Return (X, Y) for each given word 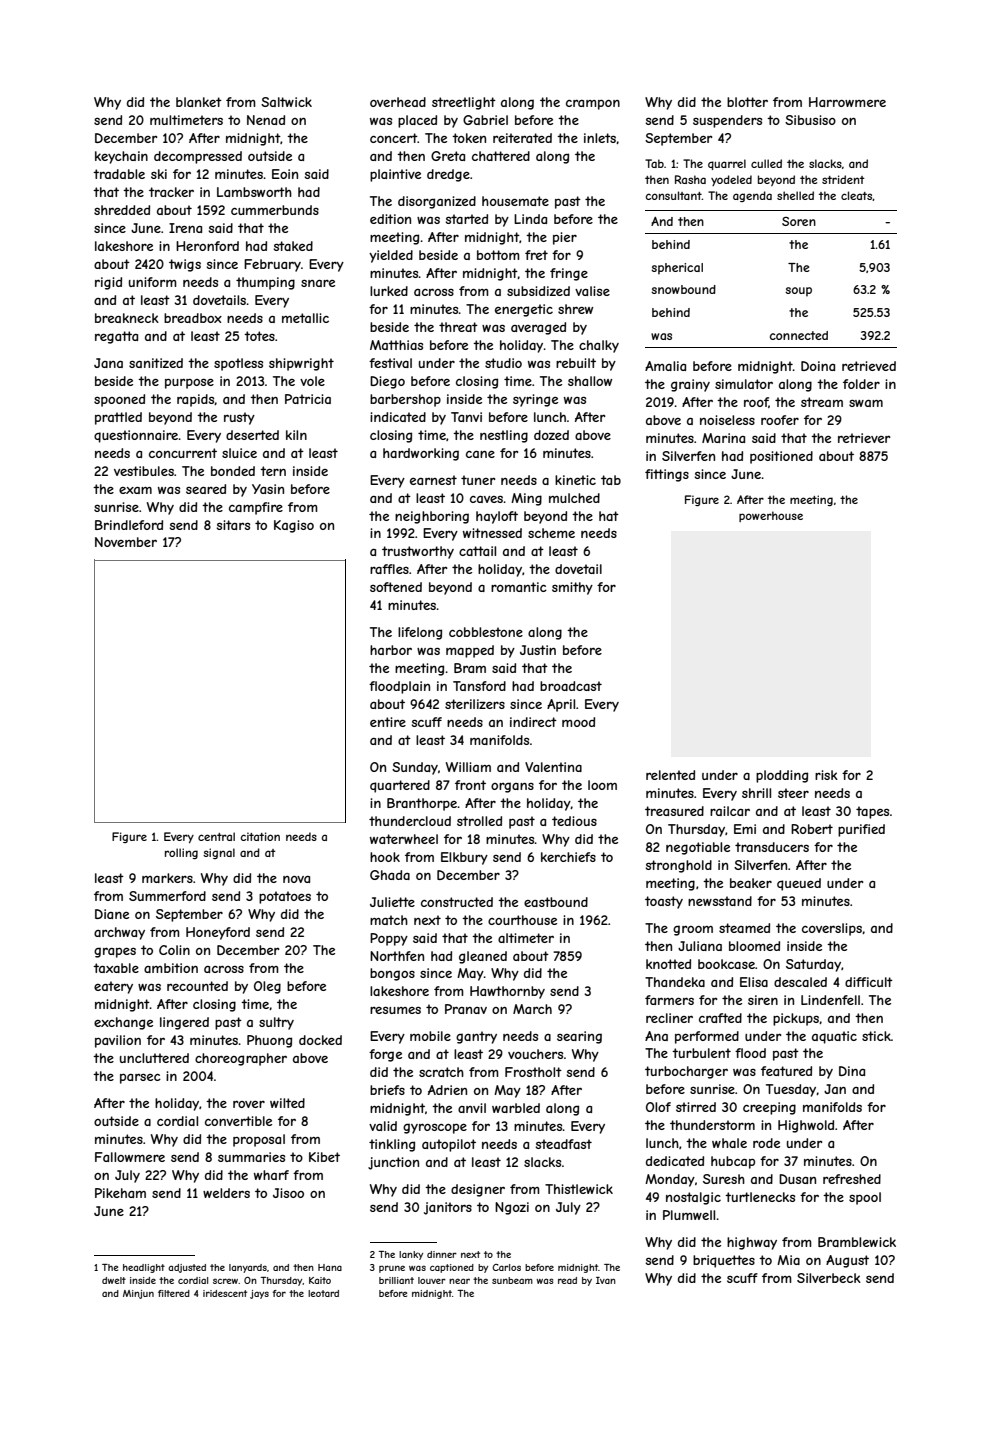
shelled (795, 195)
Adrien (447, 1090)
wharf (271, 1175)
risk (826, 775)
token (469, 138)
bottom (498, 255)
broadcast (571, 686)
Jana (108, 363)
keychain (121, 157)
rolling (181, 853)
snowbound (683, 289)
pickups (796, 1019)
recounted (197, 986)
